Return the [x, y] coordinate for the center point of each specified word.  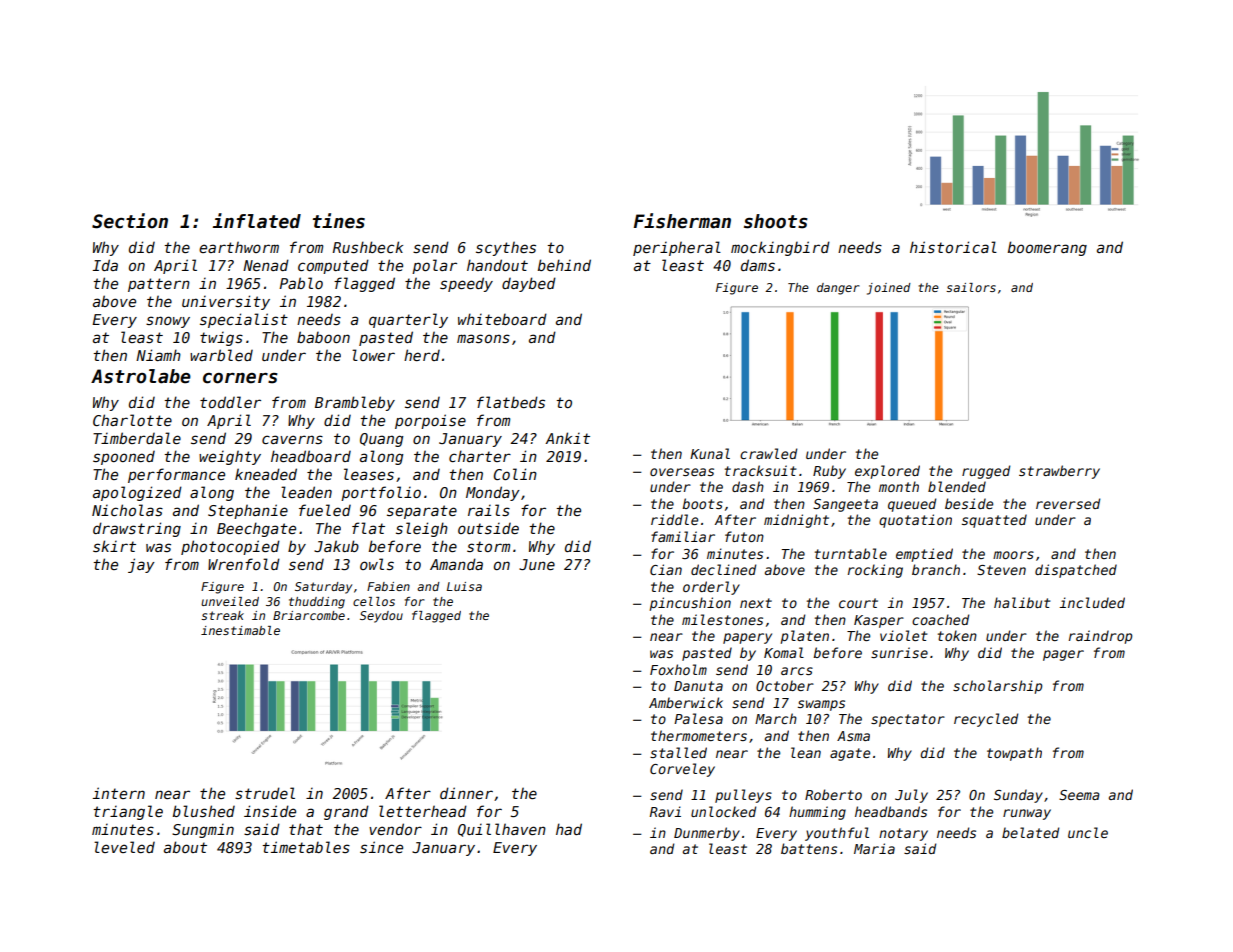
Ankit [567, 438]
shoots [776, 221]
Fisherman [682, 221]
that [306, 829]
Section [130, 221]
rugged [986, 472]
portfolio [381, 493]
